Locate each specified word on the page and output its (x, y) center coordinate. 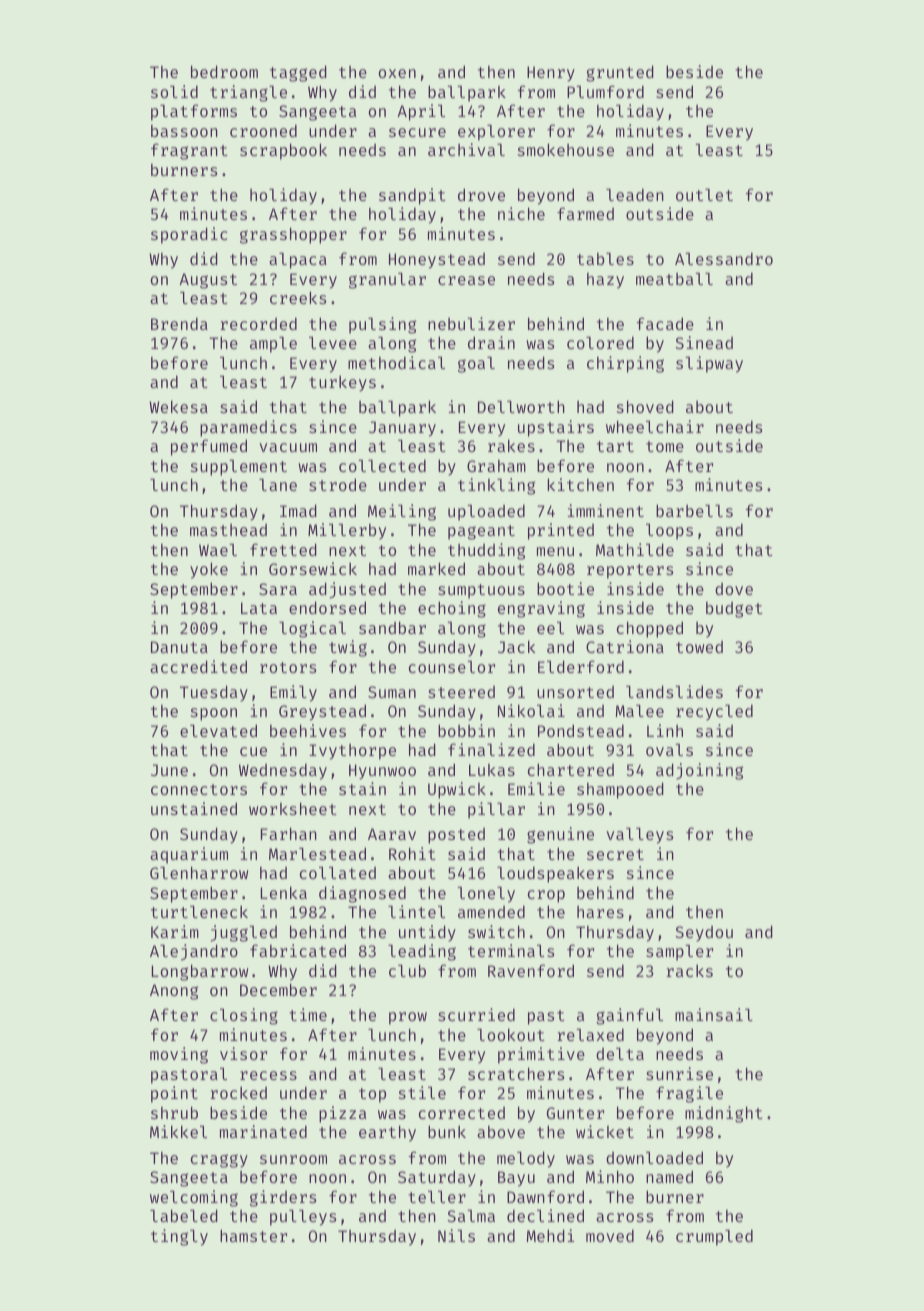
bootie (565, 588)
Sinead (704, 342)
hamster (253, 1235)
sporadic (189, 235)
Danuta (179, 647)
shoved (645, 406)
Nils (456, 1235)
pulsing (382, 325)
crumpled (714, 1237)
